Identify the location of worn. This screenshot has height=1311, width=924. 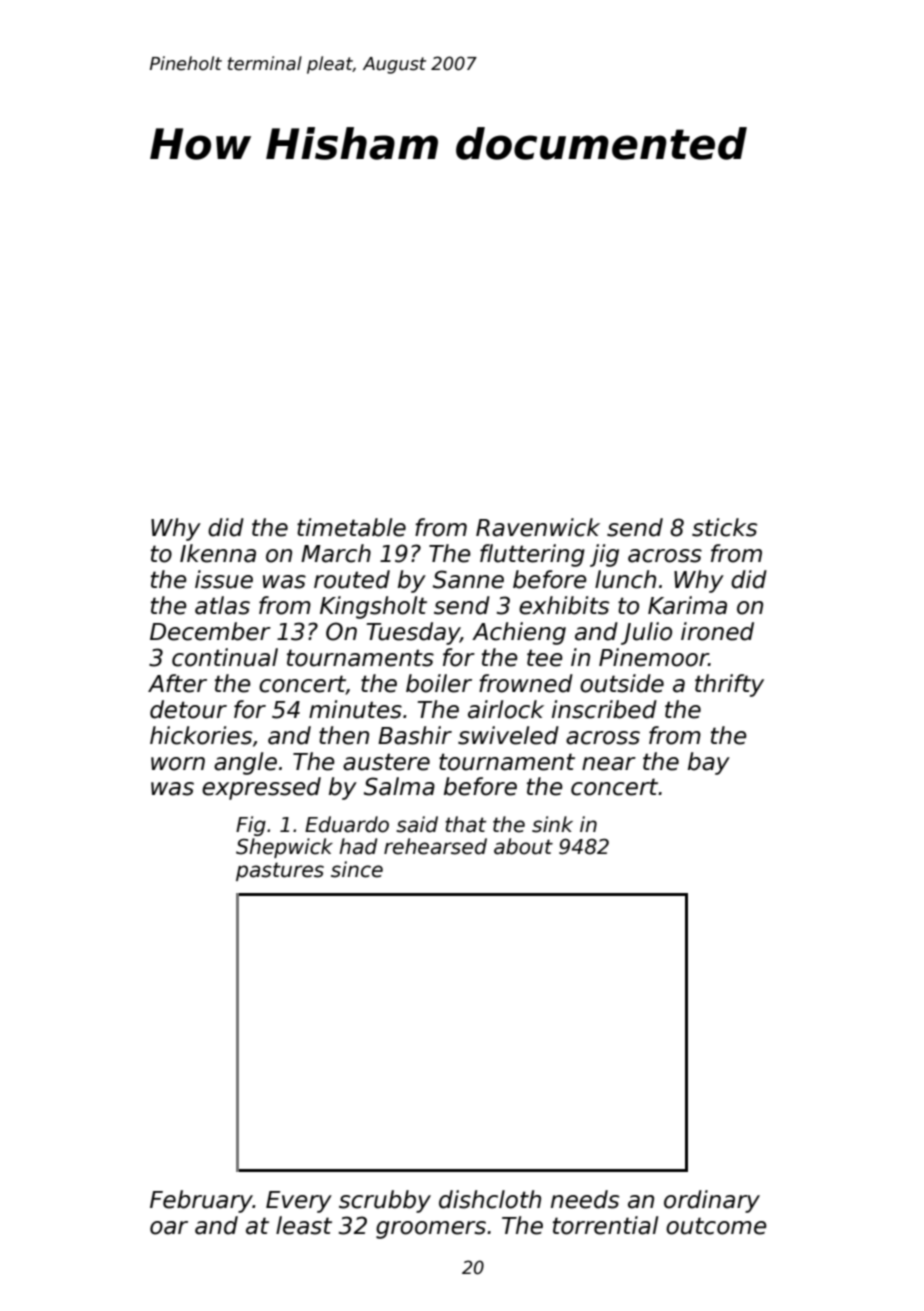
(178, 764).
